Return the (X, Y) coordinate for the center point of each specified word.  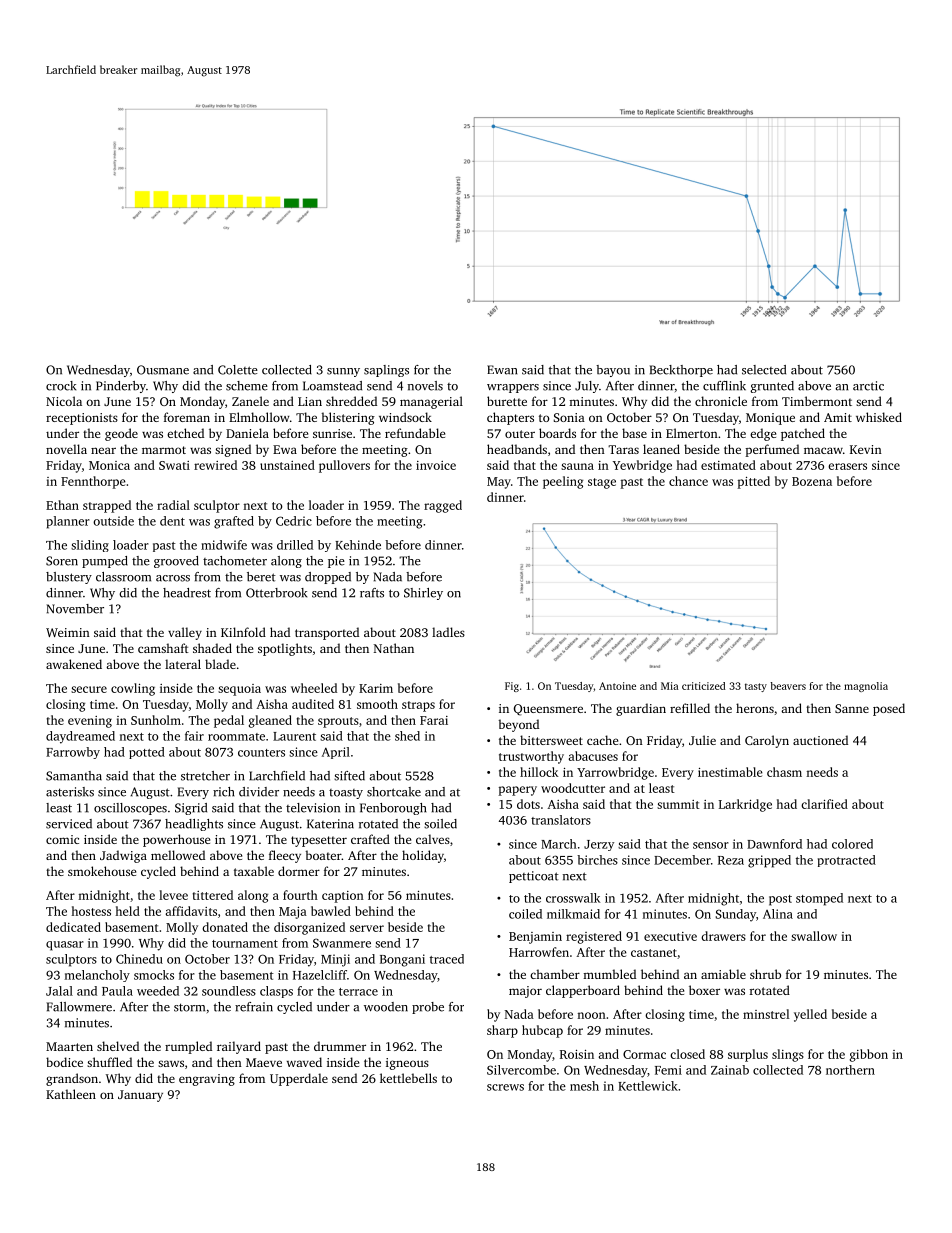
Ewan (502, 370)
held (127, 911)
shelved (118, 1046)
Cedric (294, 521)
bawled (331, 911)
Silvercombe (521, 1070)
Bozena (812, 481)
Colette (238, 370)
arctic (868, 386)
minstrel (766, 1014)
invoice (436, 465)
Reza (731, 860)
